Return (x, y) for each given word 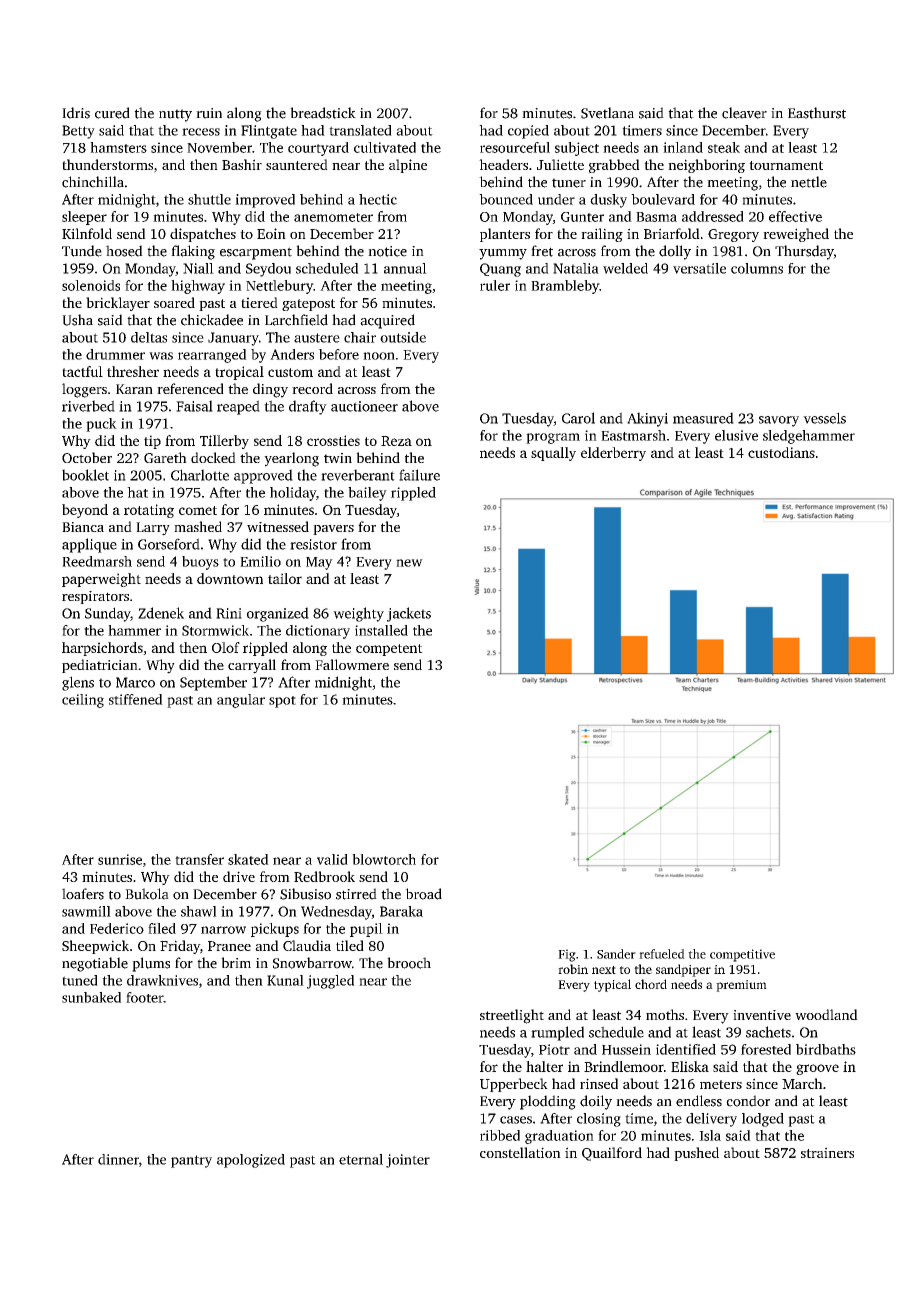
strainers (827, 1152)
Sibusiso (305, 894)
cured (112, 113)
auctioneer (364, 406)
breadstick (323, 113)
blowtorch (384, 859)
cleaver (744, 113)
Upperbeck (514, 1085)
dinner (118, 1159)
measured (703, 418)
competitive (742, 955)
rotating (149, 511)
